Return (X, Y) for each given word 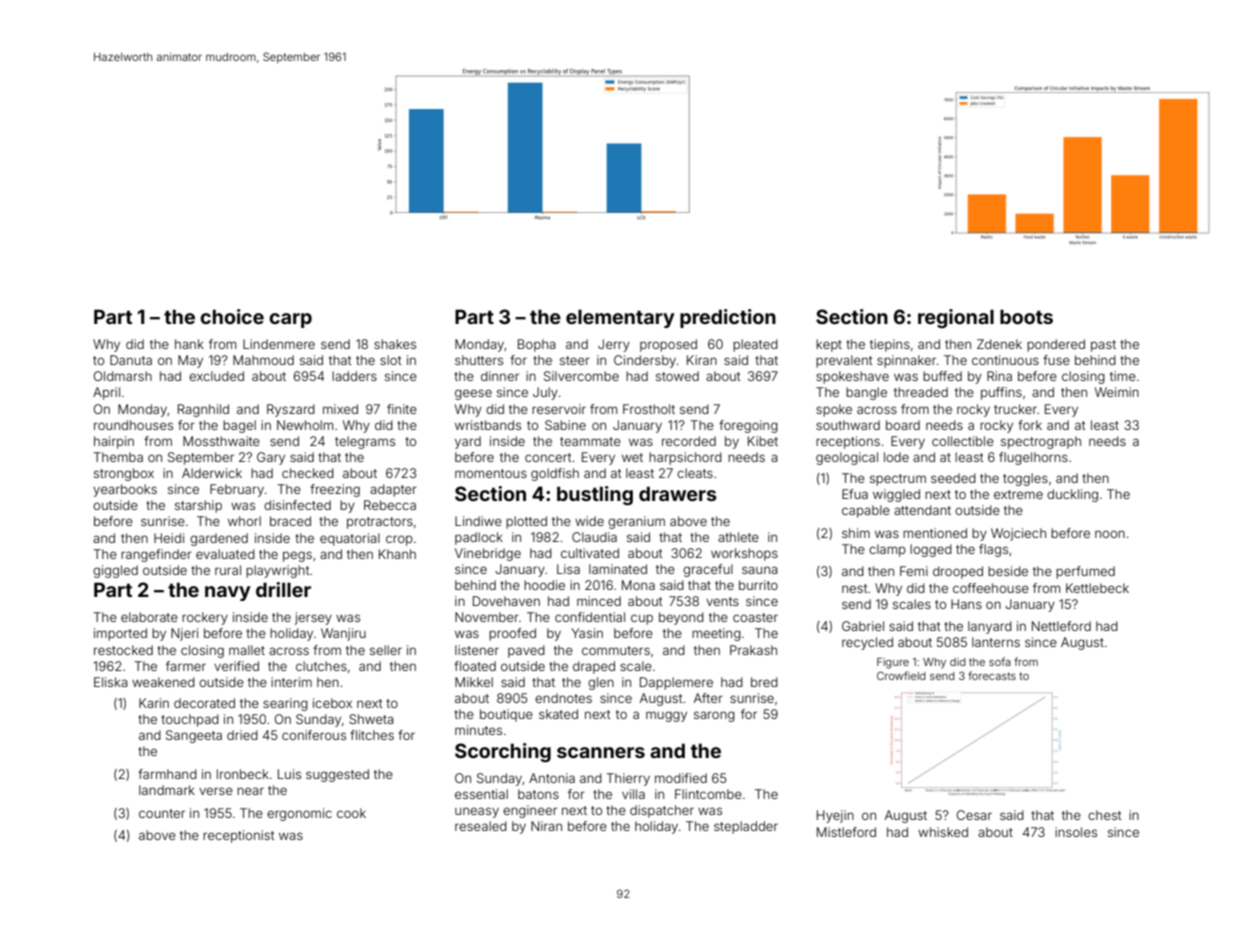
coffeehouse (991, 588)
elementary (620, 318)
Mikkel (474, 682)
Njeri (184, 634)
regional (956, 318)
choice (232, 316)
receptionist (239, 836)
